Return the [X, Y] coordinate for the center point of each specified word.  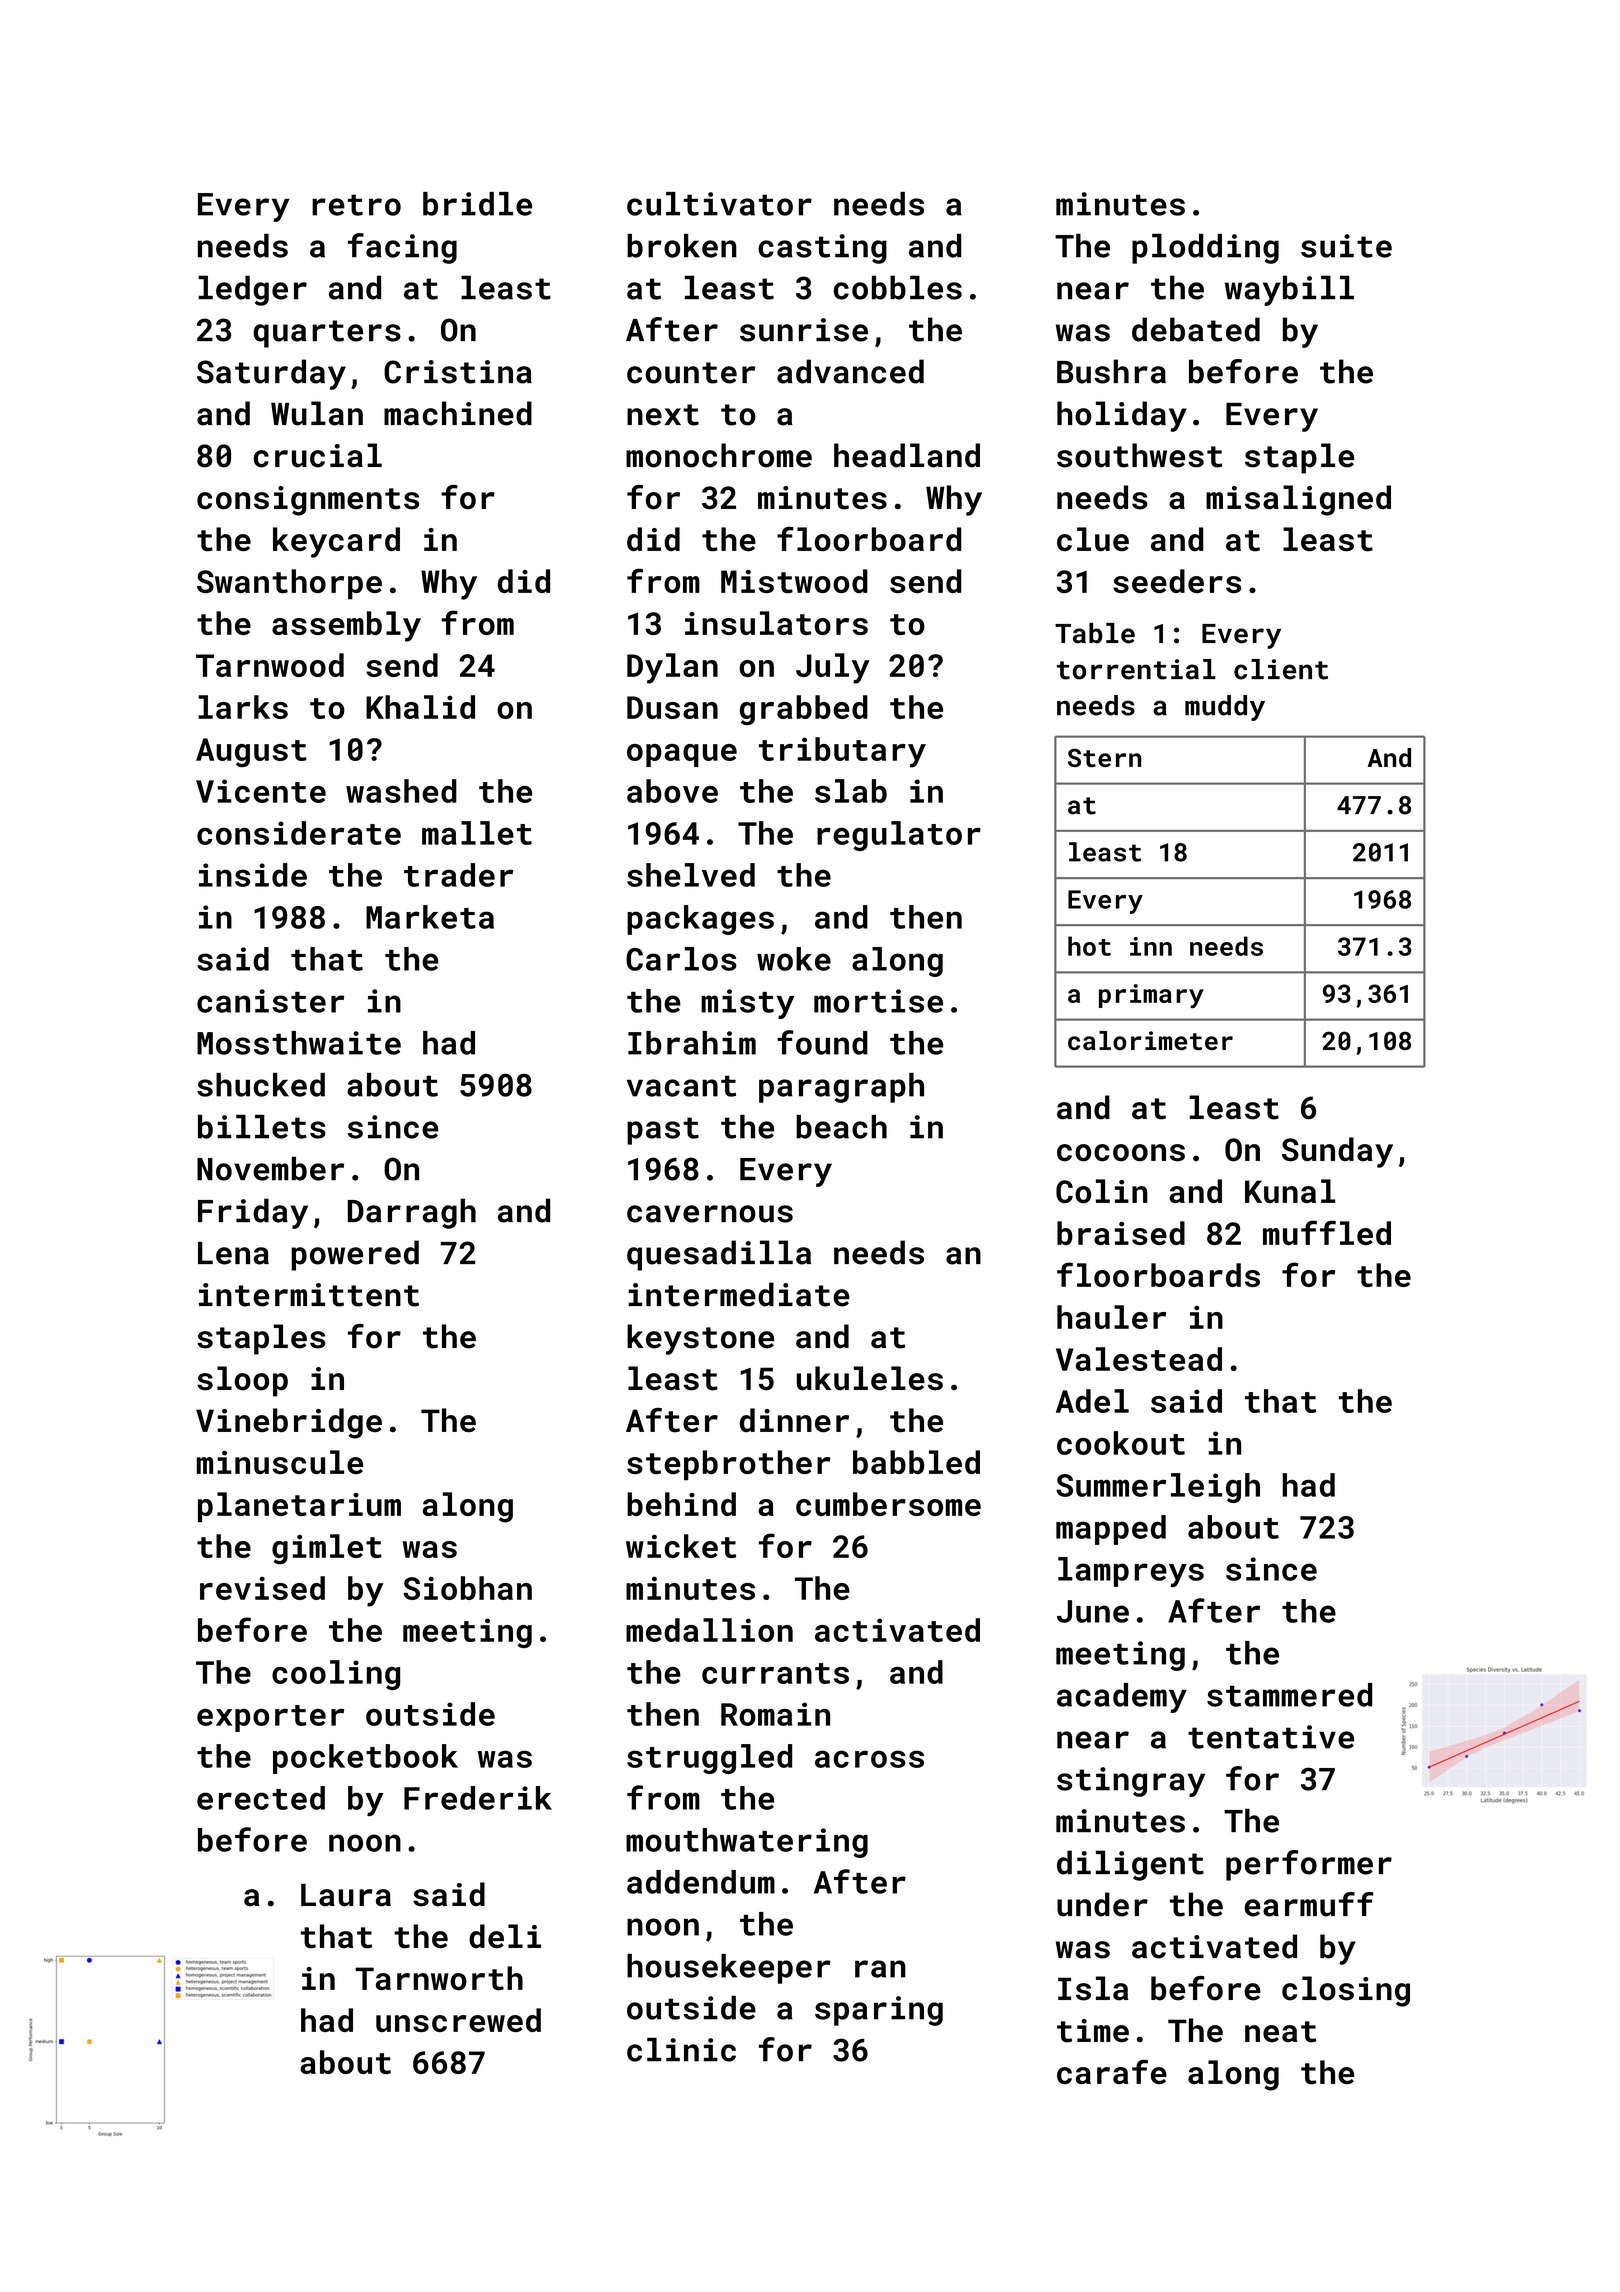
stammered [1289, 1695]
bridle [477, 204]
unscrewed [458, 2020]
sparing [879, 2011]
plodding [1205, 249]
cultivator [719, 204]
